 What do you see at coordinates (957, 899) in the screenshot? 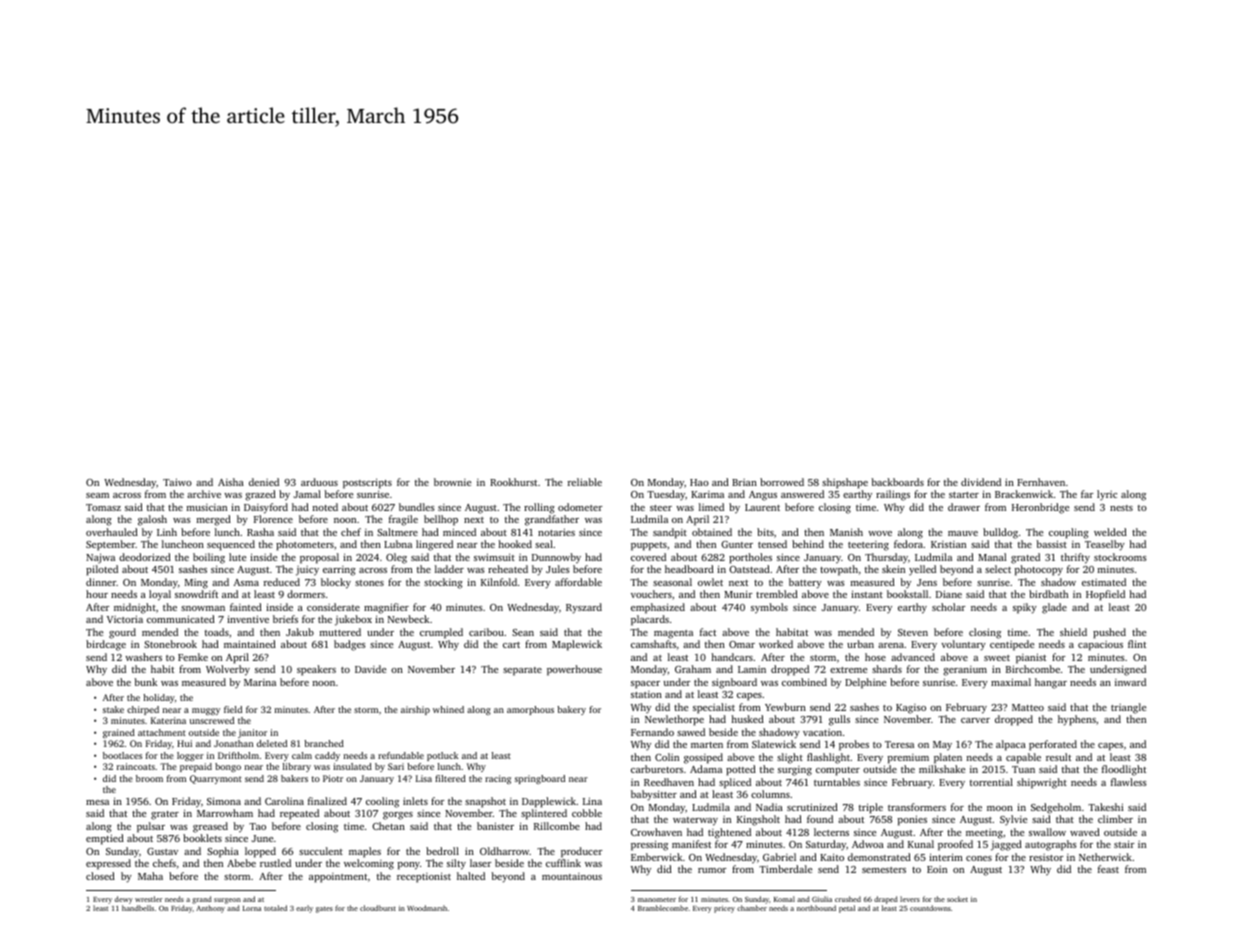
I see `socket` at bounding box center [957, 899].
